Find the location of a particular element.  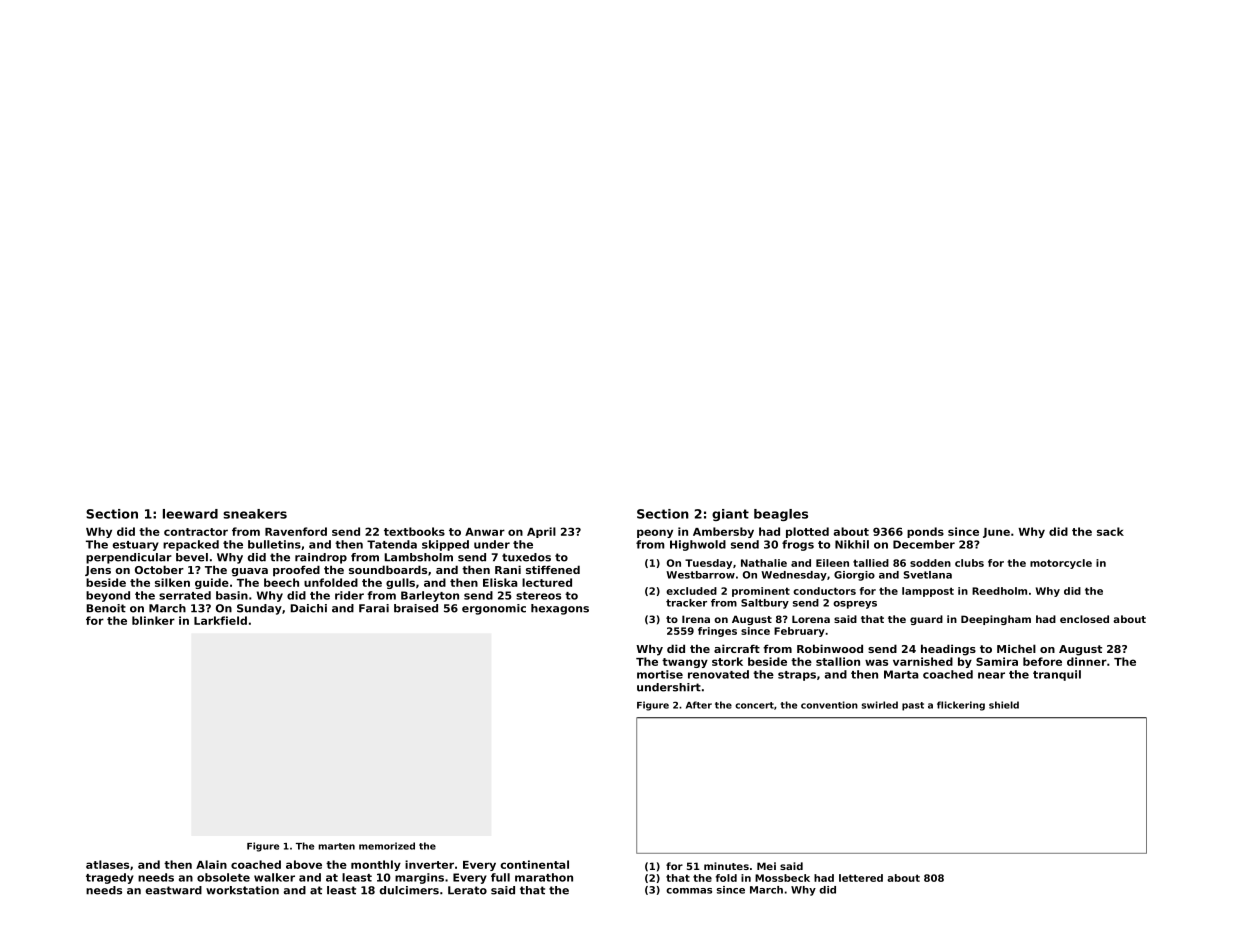

After is located at coordinates (699, 705).
